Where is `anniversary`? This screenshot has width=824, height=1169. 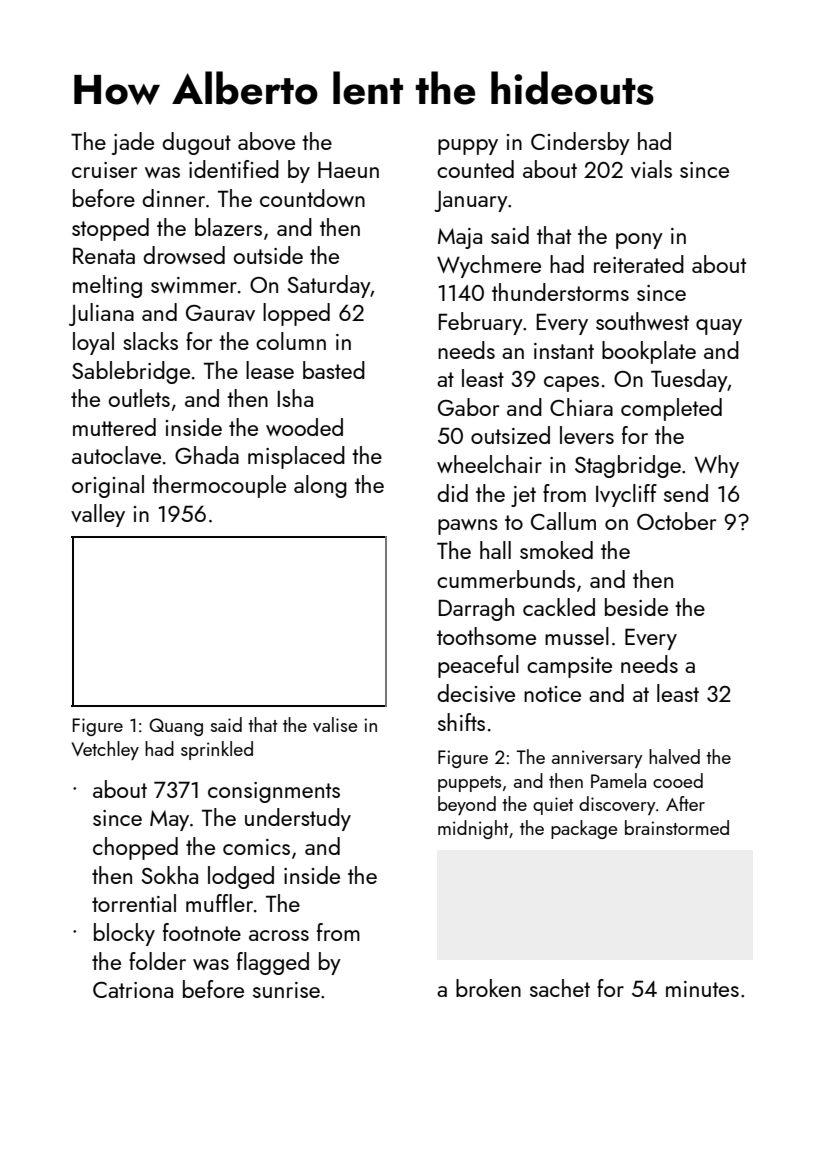
anniversary is located at coordinates (597, 759).
